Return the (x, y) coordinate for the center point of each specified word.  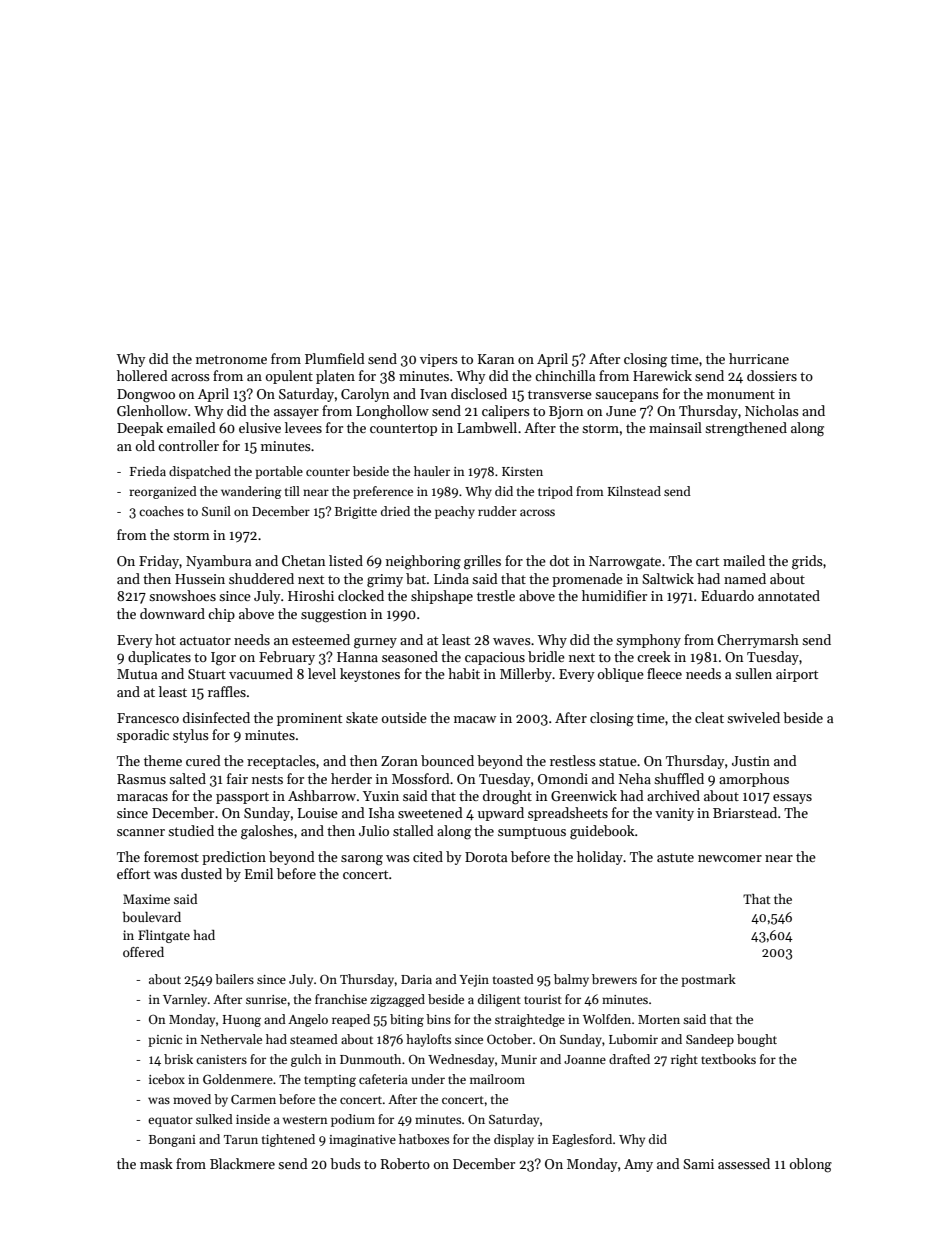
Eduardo (727, 595)
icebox (167, 1079)
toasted (513, 979)
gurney (375, 643)
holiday (600, 858)
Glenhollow (152, 410)
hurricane (759, 358)
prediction (234, 858)
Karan (496, 359)
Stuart (207, 674)
